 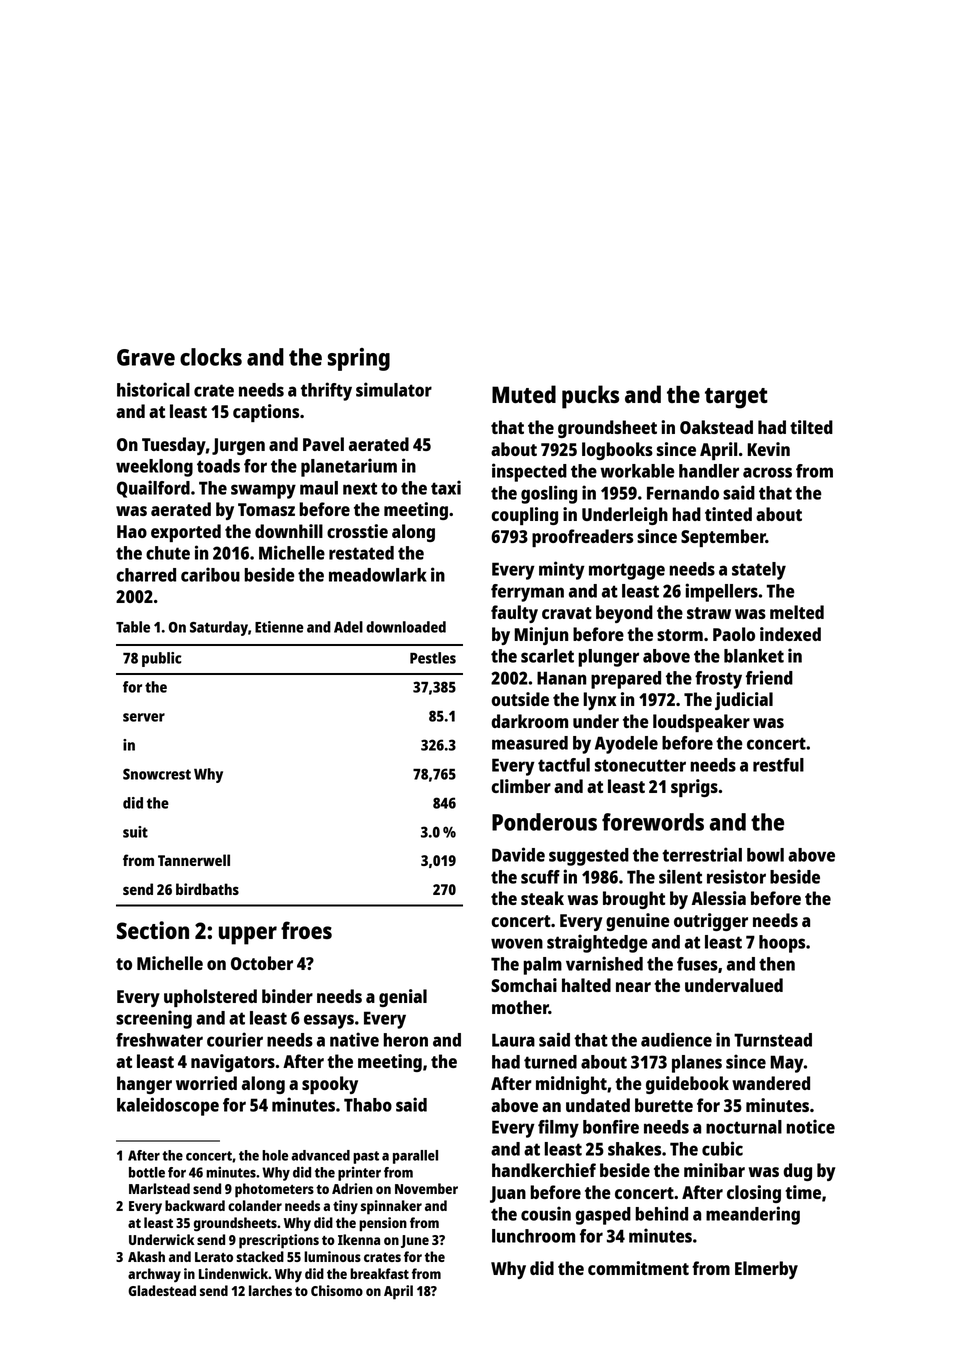 What do you see at coordinates (348, 627) in the document?
I see `Adel` at bounding box center [348, 627].
